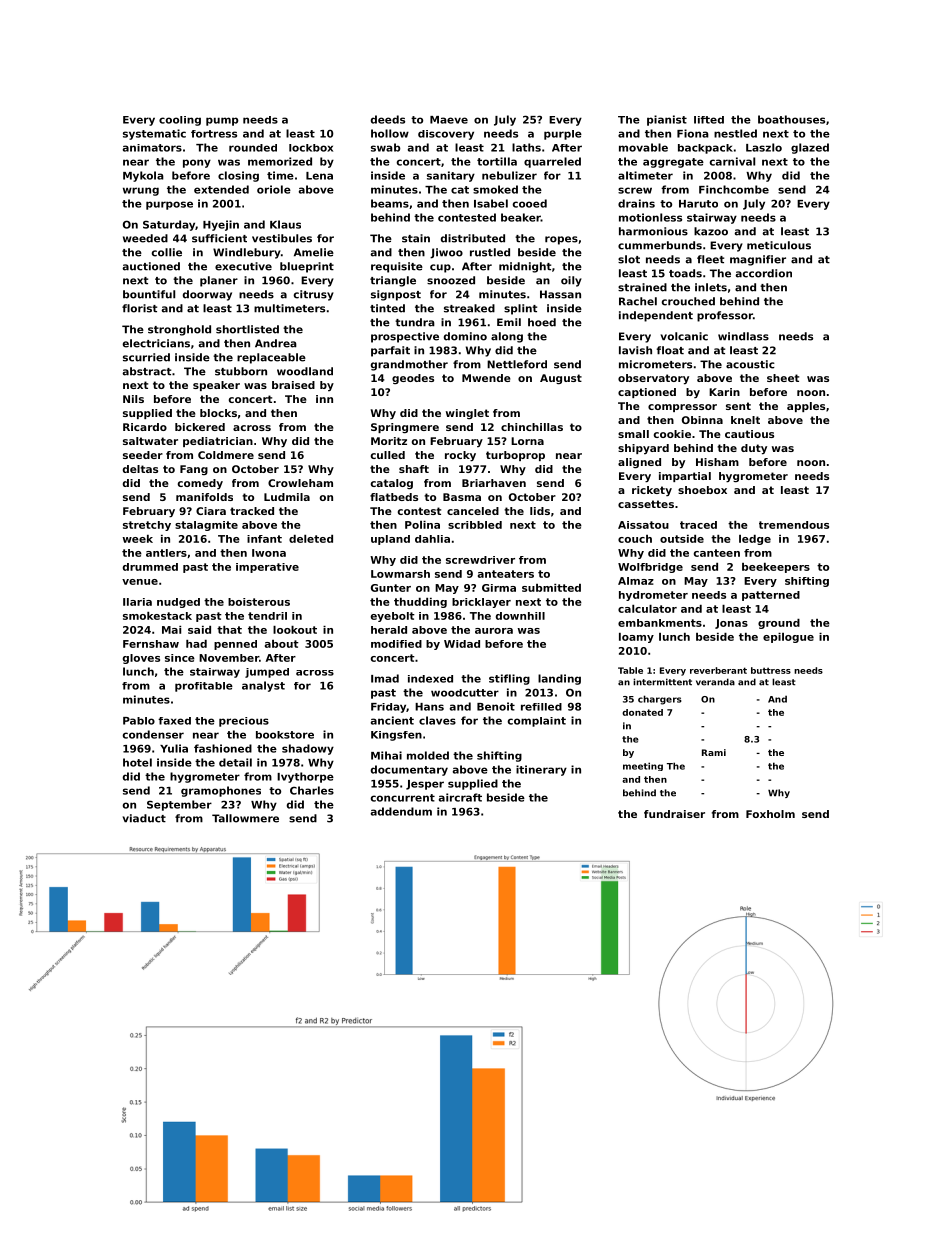 Image resolution: width=952 pixels, height=1233 pixels. I want to click on Nils, so click(133, 399).
